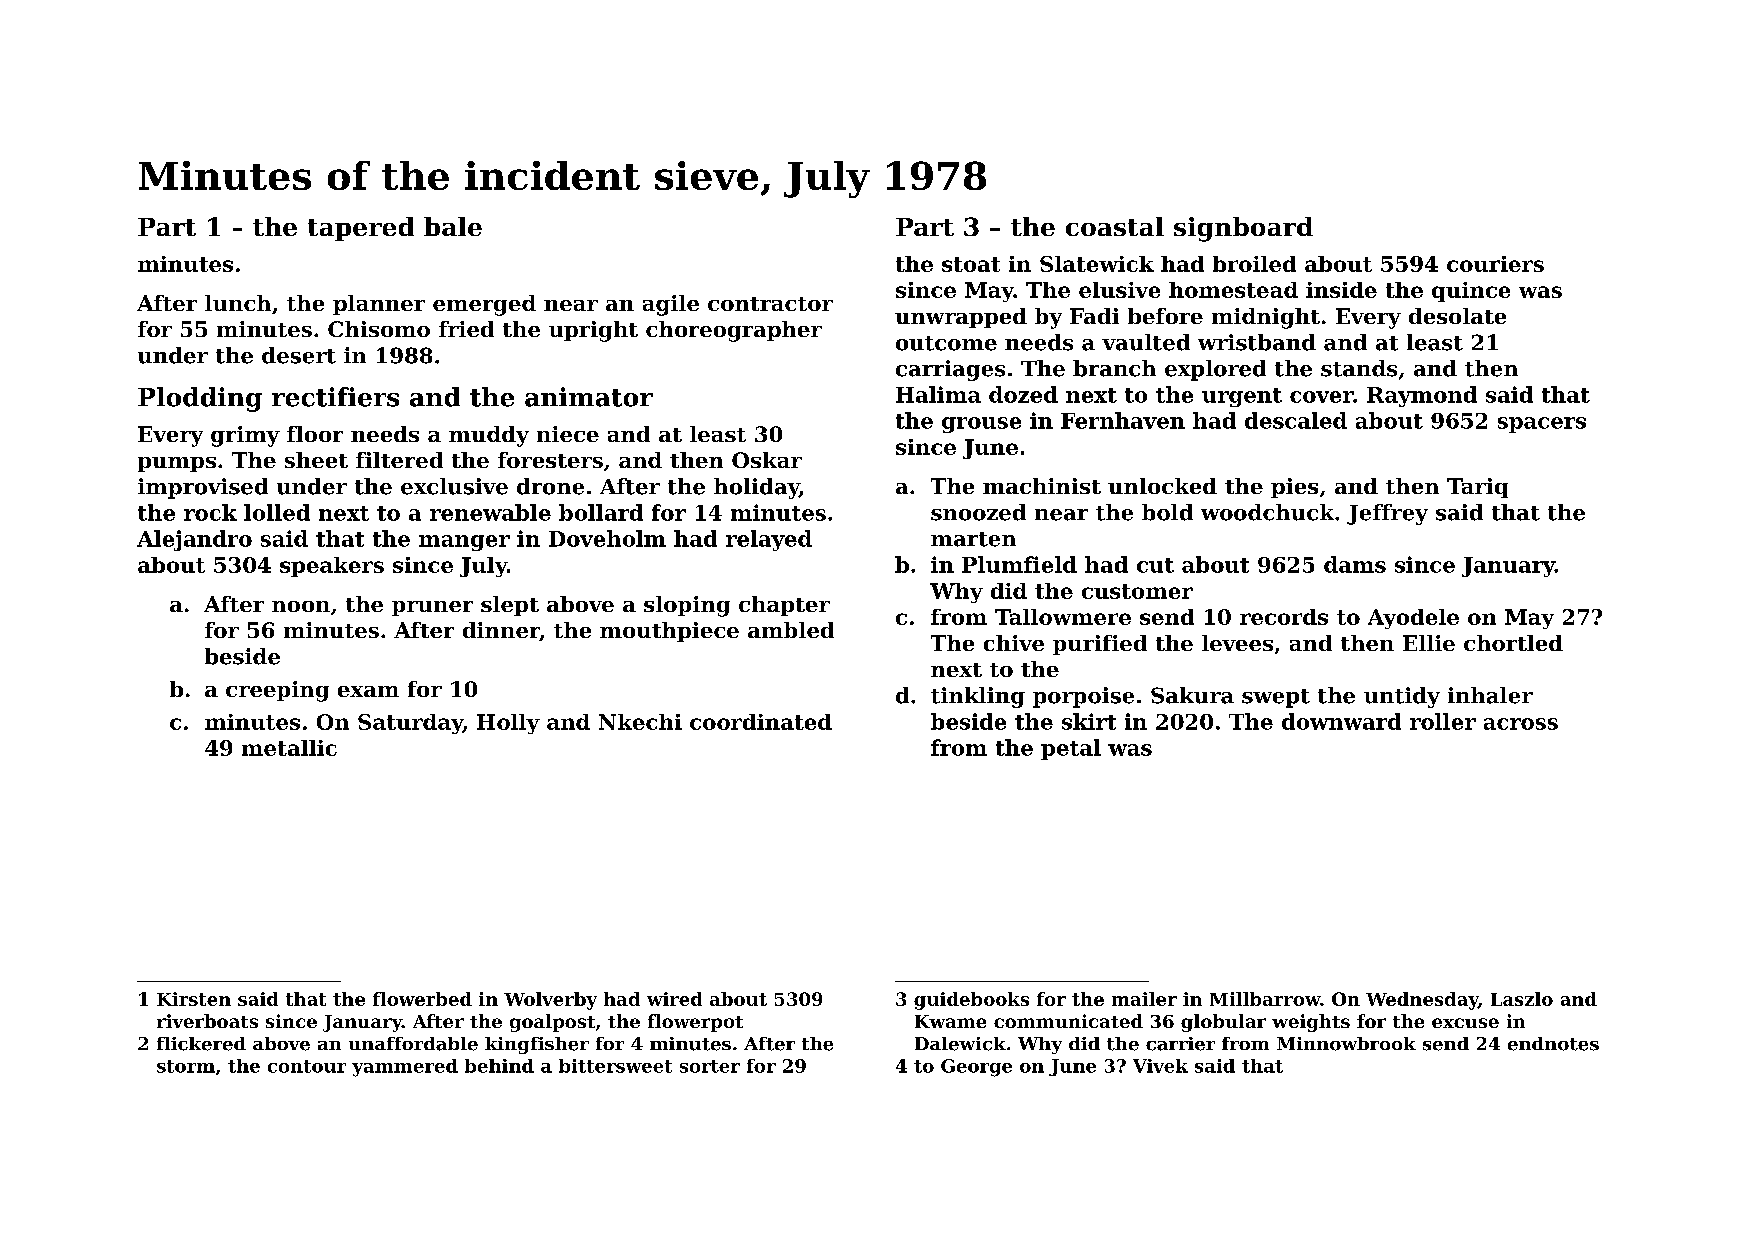  I want to click on endnotes, so click(1553, 1044).
